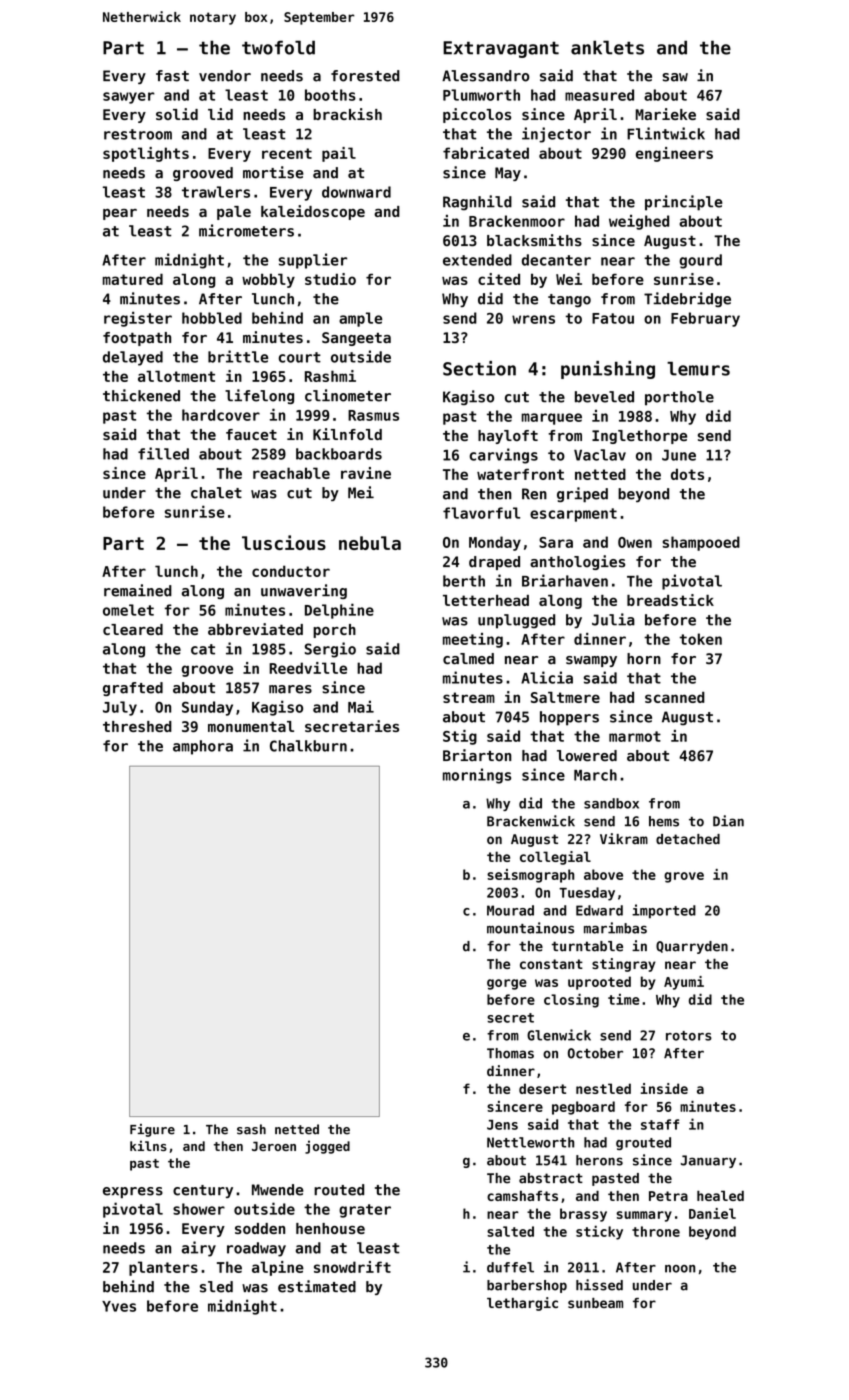 The height and width of the screenshot is (1400, 849). I want to click on Yves, so click(119, 1306).
